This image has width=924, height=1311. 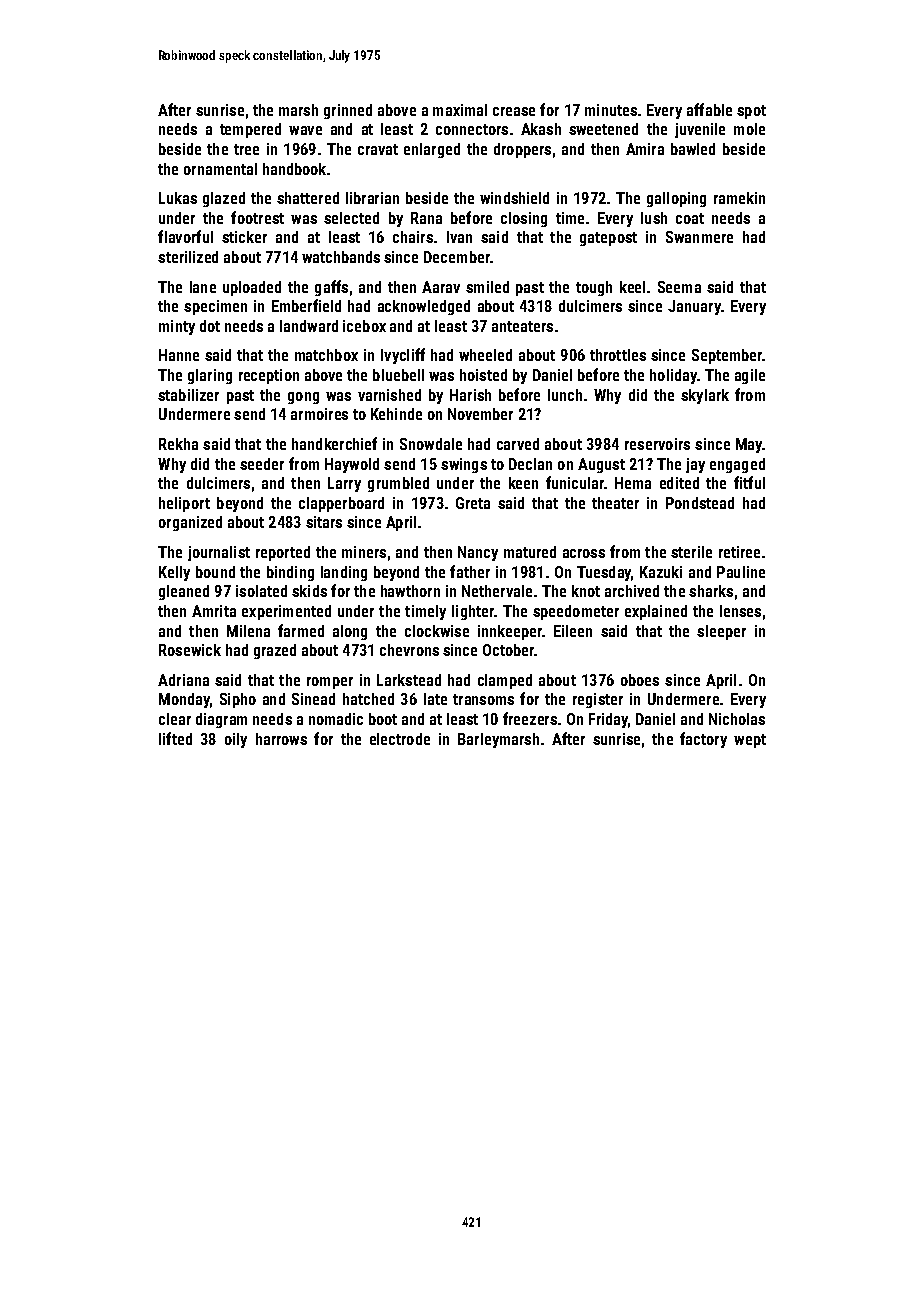 What do you see at coordinates (679, 287) in the image?
I see `Seema` at bounding box center [679, 287].
